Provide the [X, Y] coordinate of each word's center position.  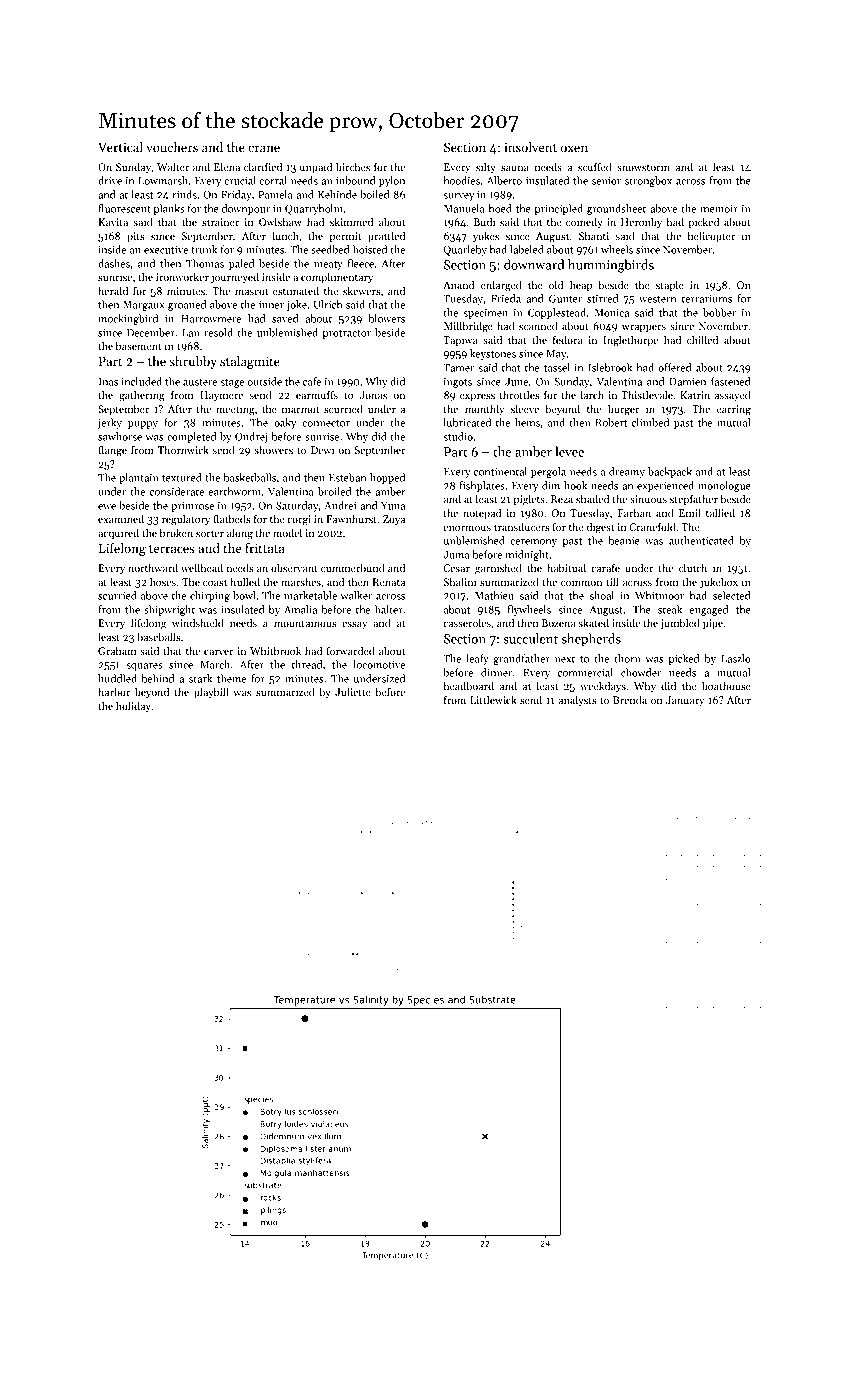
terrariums [707, 299]
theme [232, 678]
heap [581, 285]
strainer [220, 222]
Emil [690, 513]
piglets [529, 500]
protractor [347, 334]
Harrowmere [211, 319]
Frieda [506, 298]
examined [121, 518]
